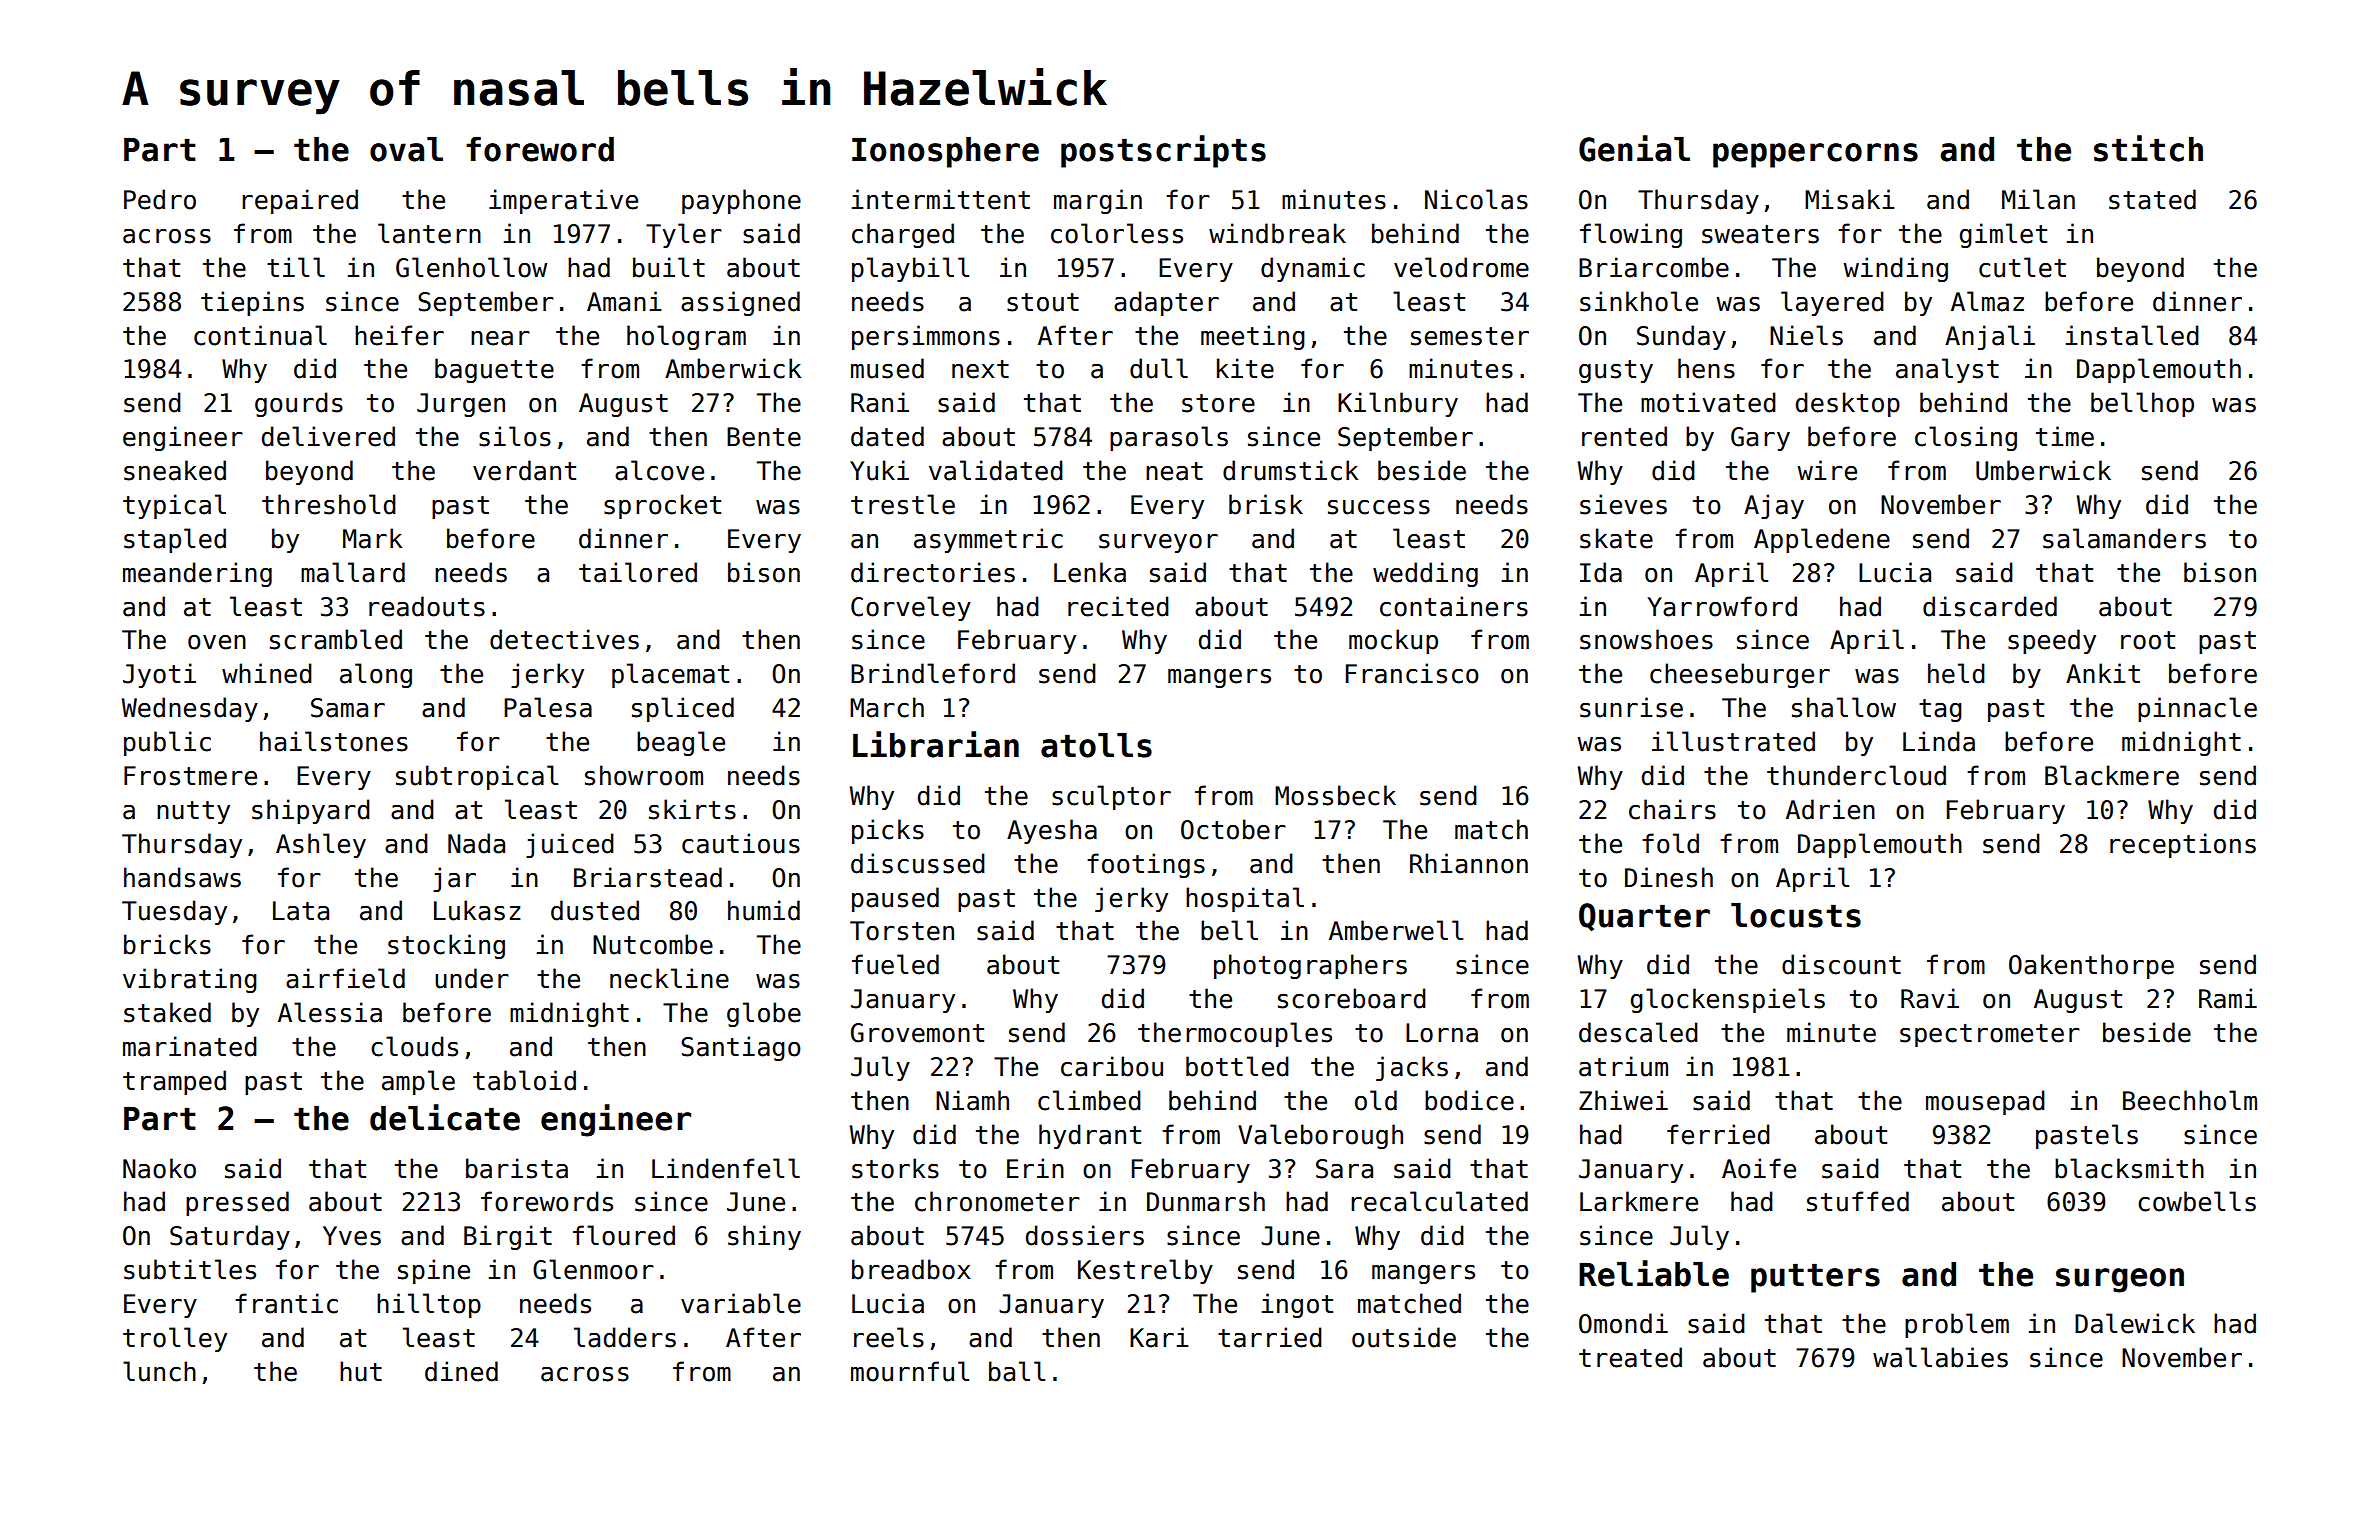 Image resolution: width=2380 pixels, height=1540 pixels. Describe the element at coordinates (500, 338) in the screenshot. I see `near` at that location.
